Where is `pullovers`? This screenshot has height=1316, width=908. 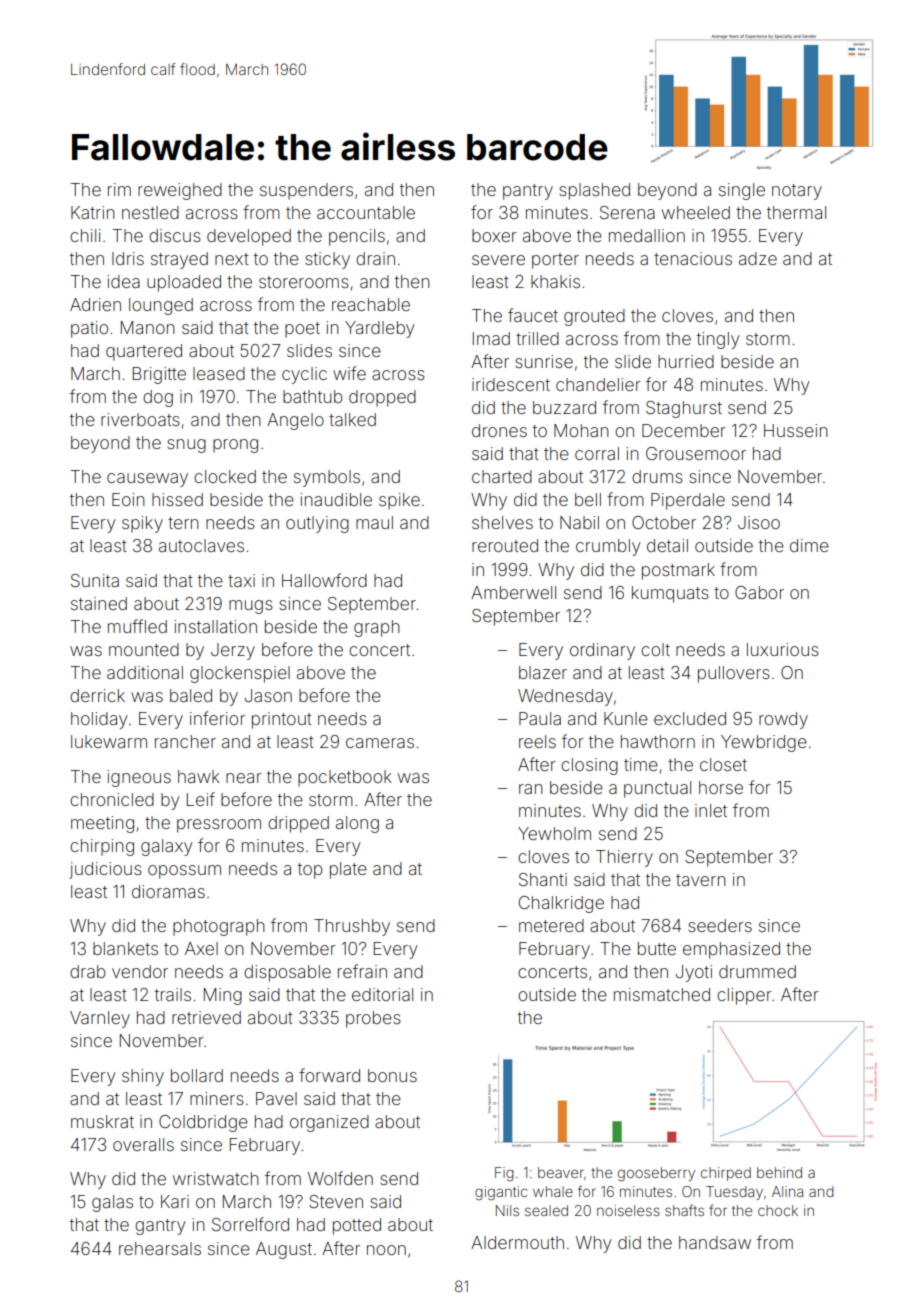
pullovers is located at coordinates (734, 674).
